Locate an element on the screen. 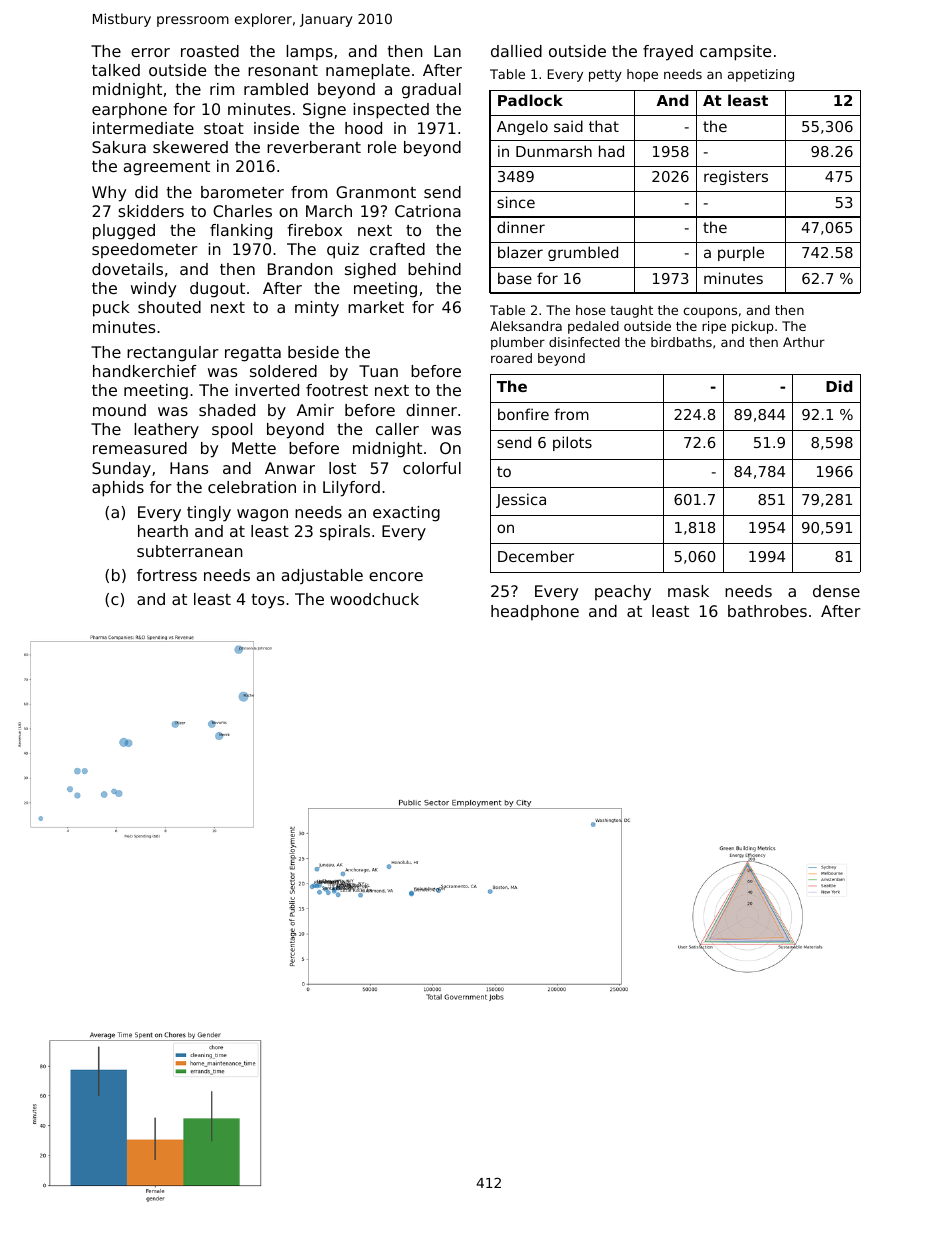 The height and width of the screenshot is (1233, 952). sighed is located at coordinates (370, 271).
